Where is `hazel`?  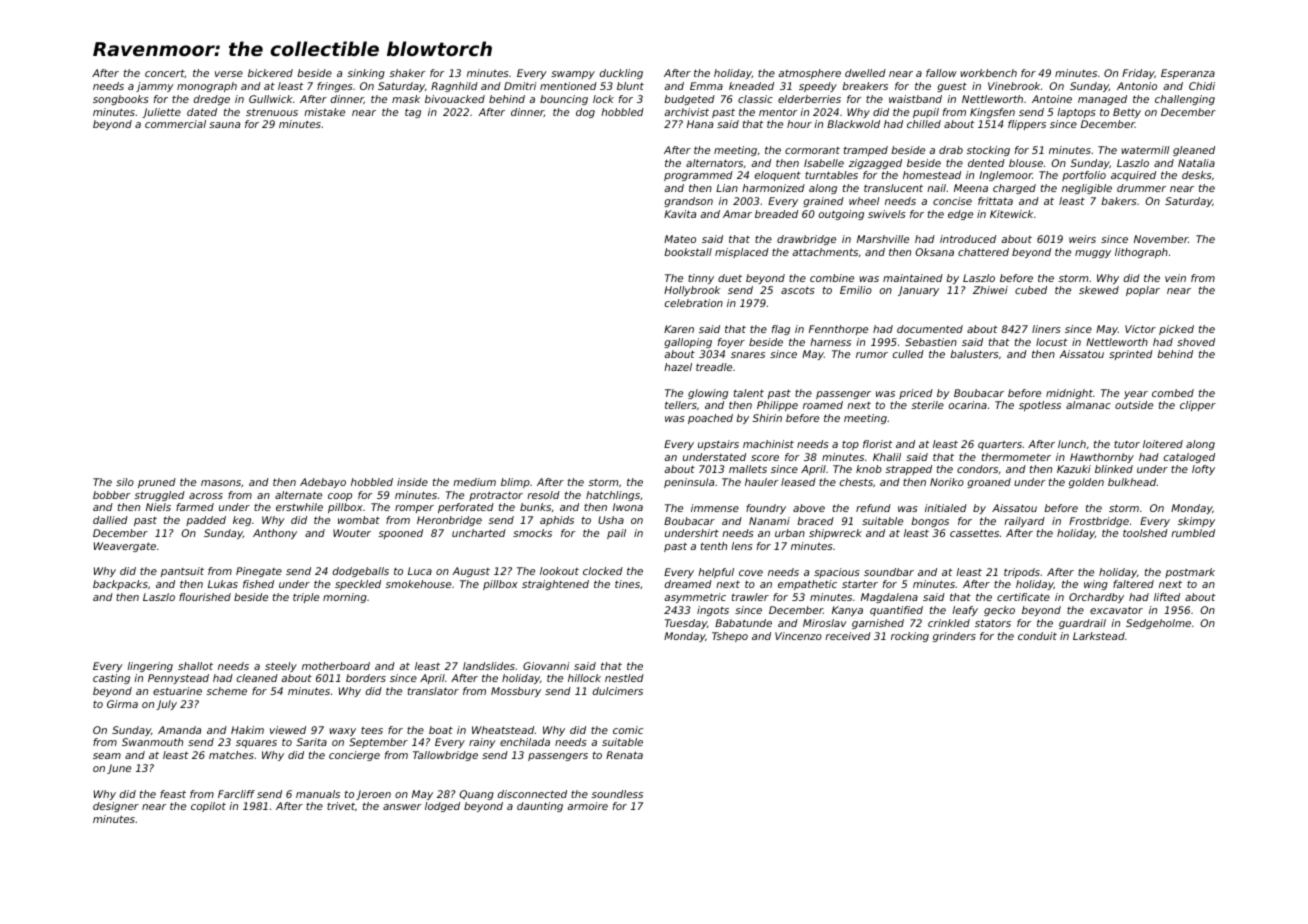 hazel is located at coordinates (678, 367).
